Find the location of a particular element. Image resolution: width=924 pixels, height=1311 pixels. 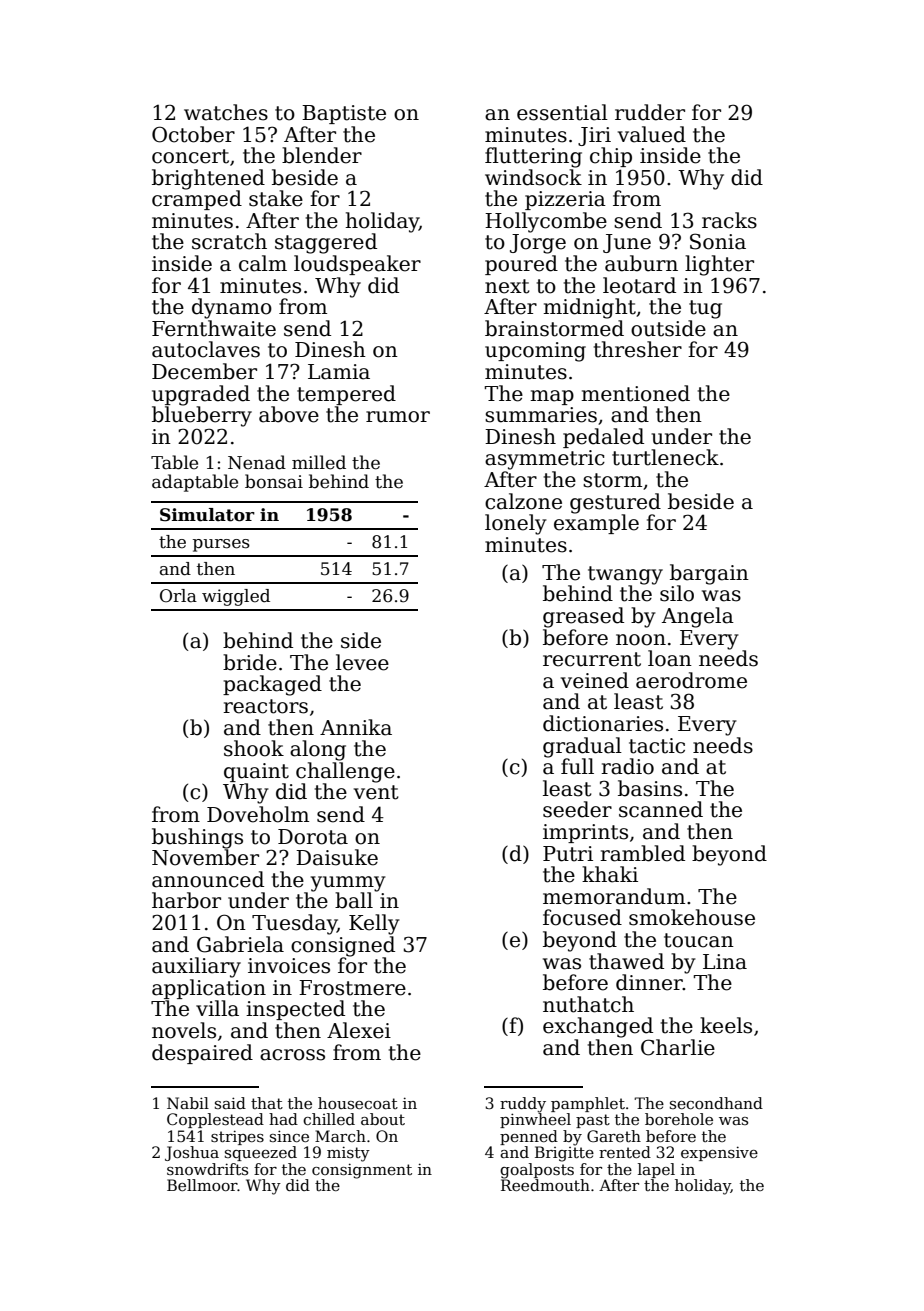

consignment is located at coordinates (362, 1171).
